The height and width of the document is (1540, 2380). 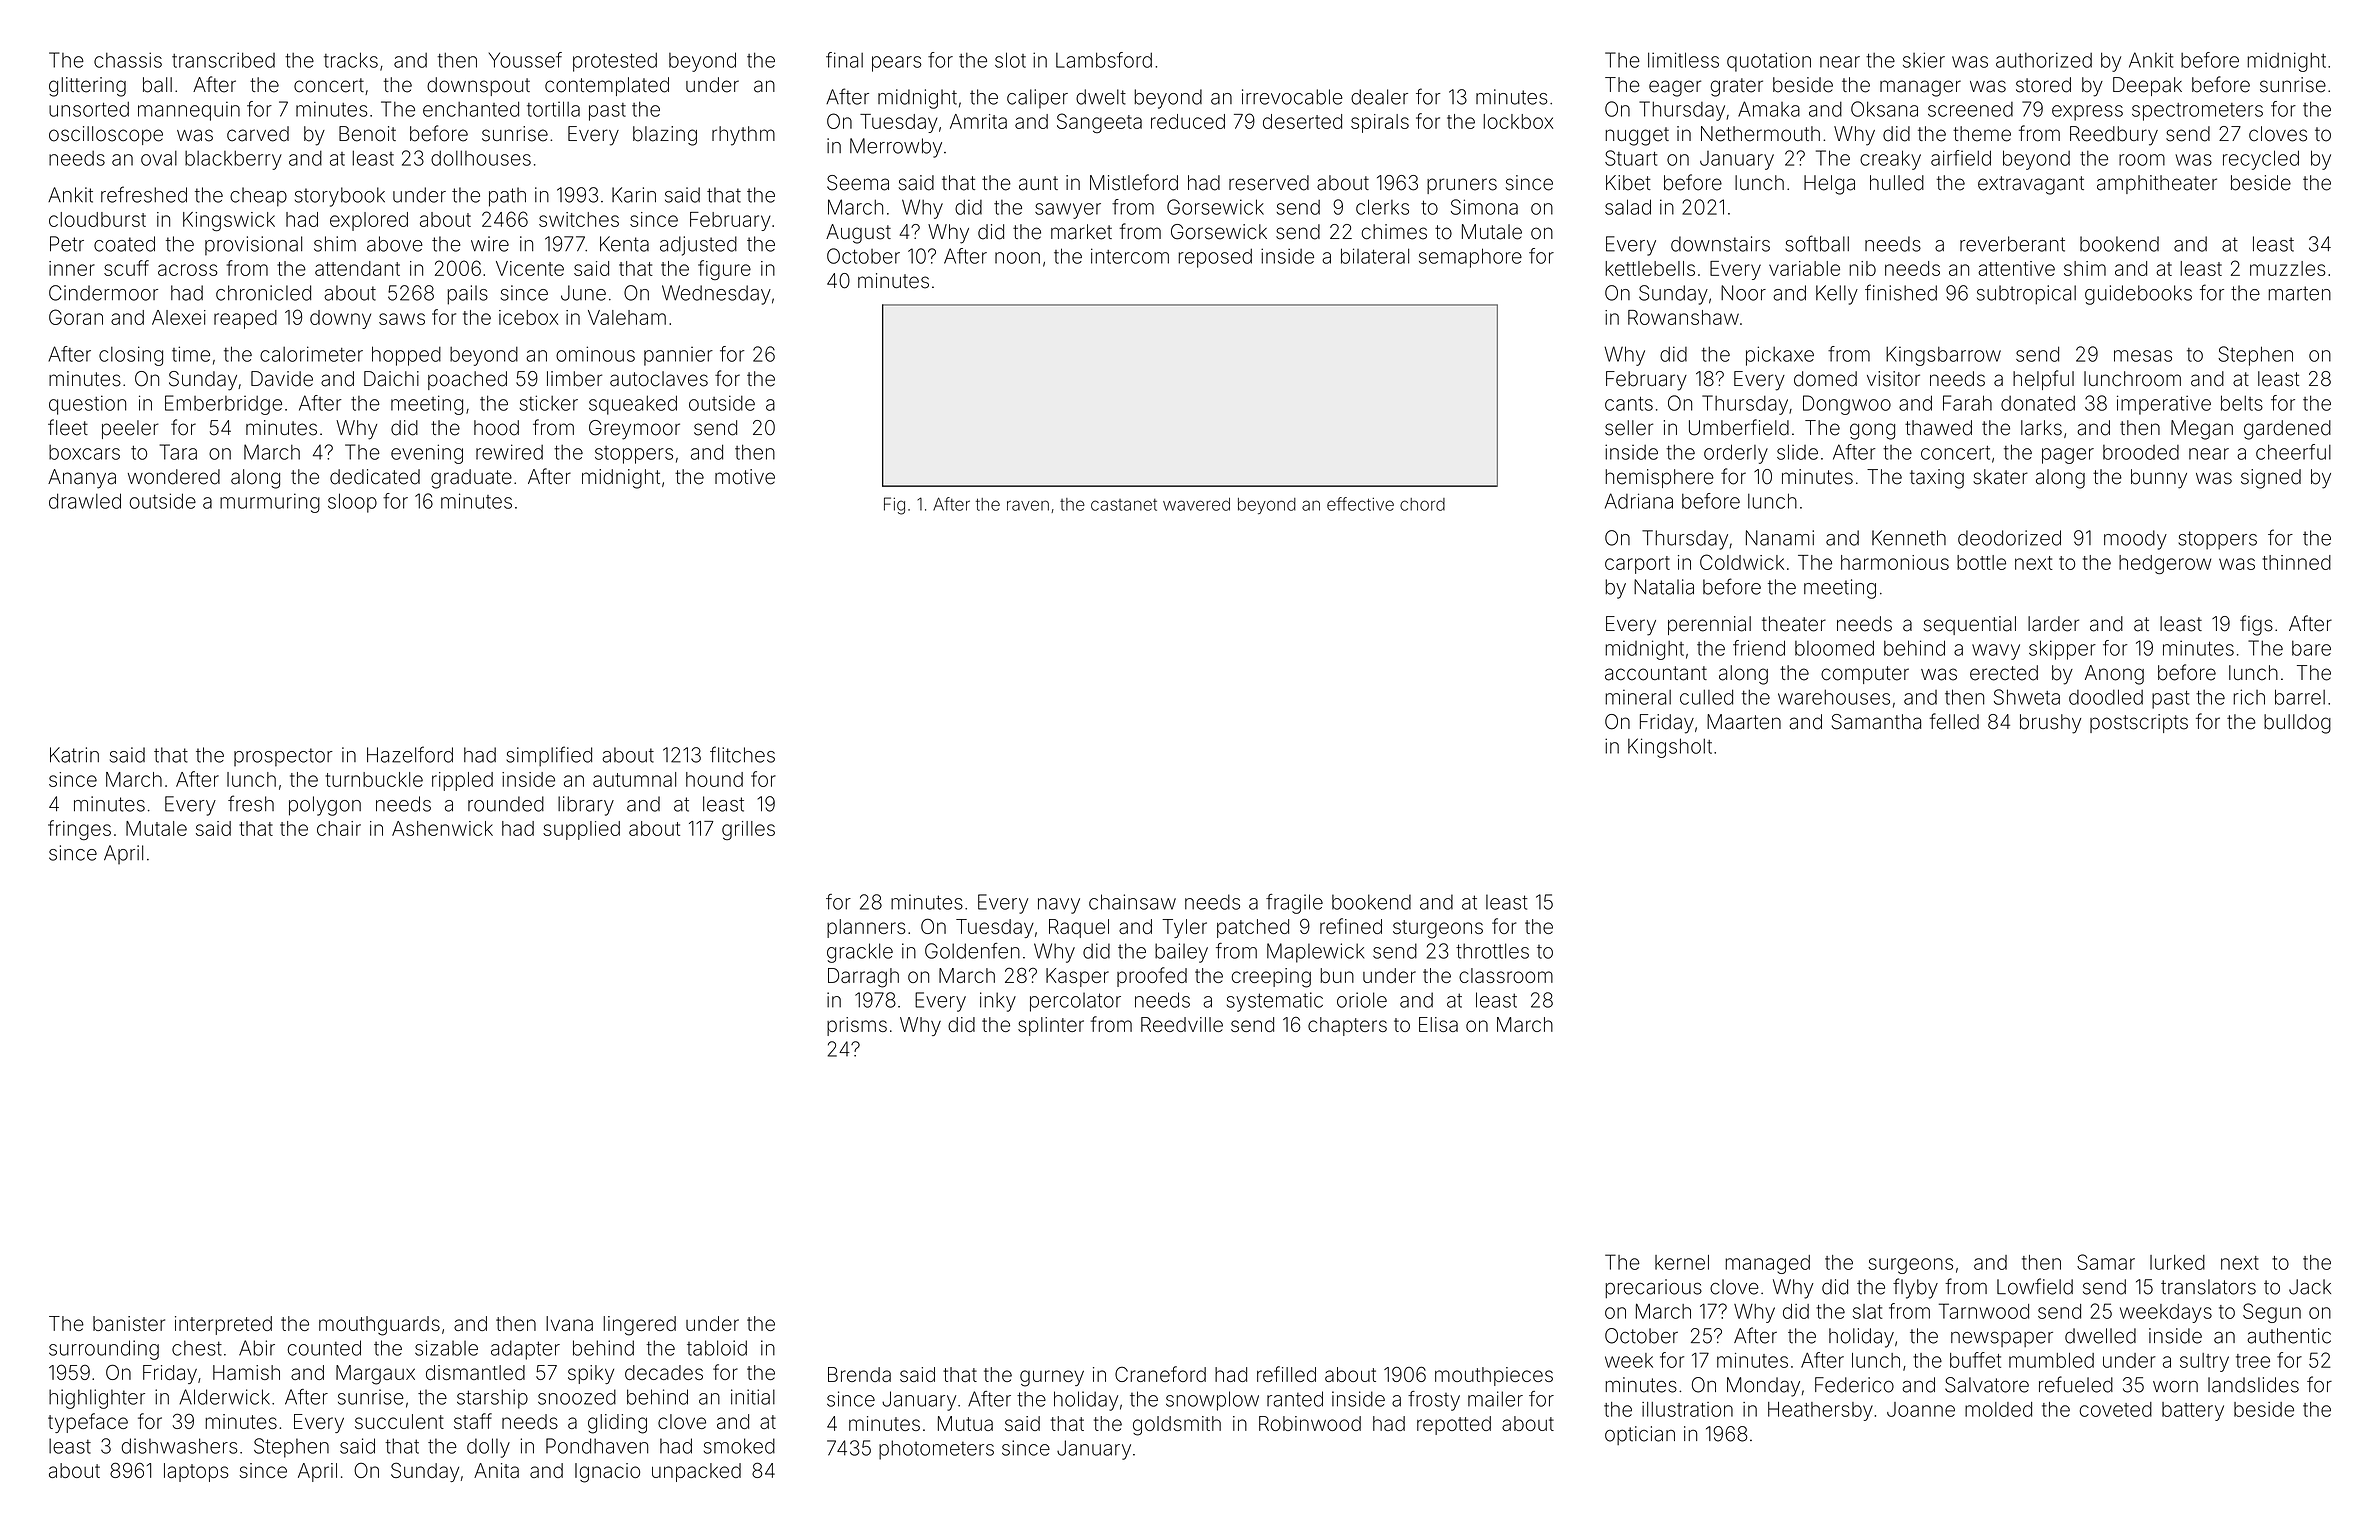 I want to click on deserted, so click(x=1302, y=121).
